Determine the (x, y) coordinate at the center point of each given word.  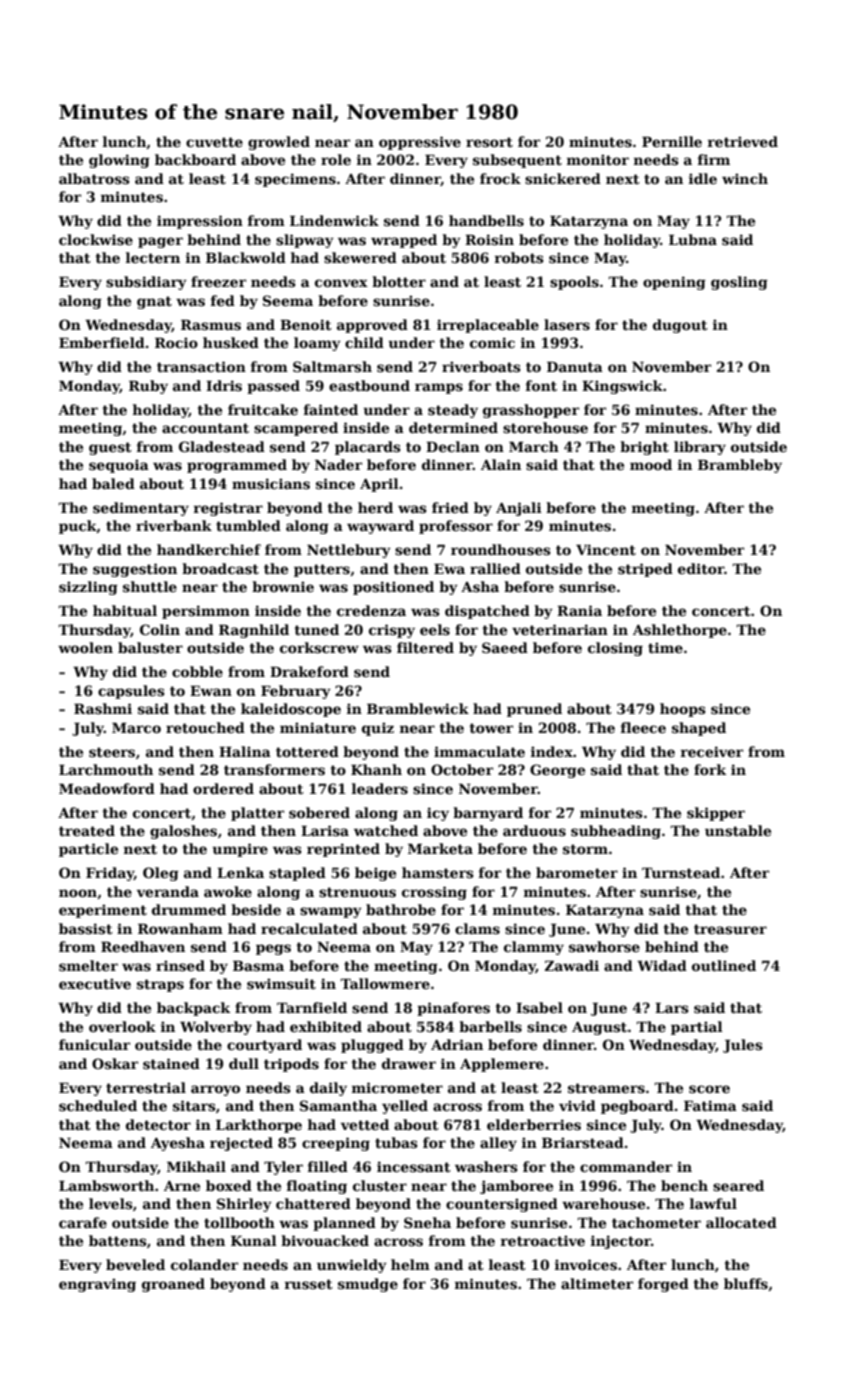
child (364, 342)
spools (574, 283)
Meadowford (107, 788)
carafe (83, 1222)
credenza (371, 610)
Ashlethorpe (680, 631)
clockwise (96, 239)
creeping (336, 1144)
